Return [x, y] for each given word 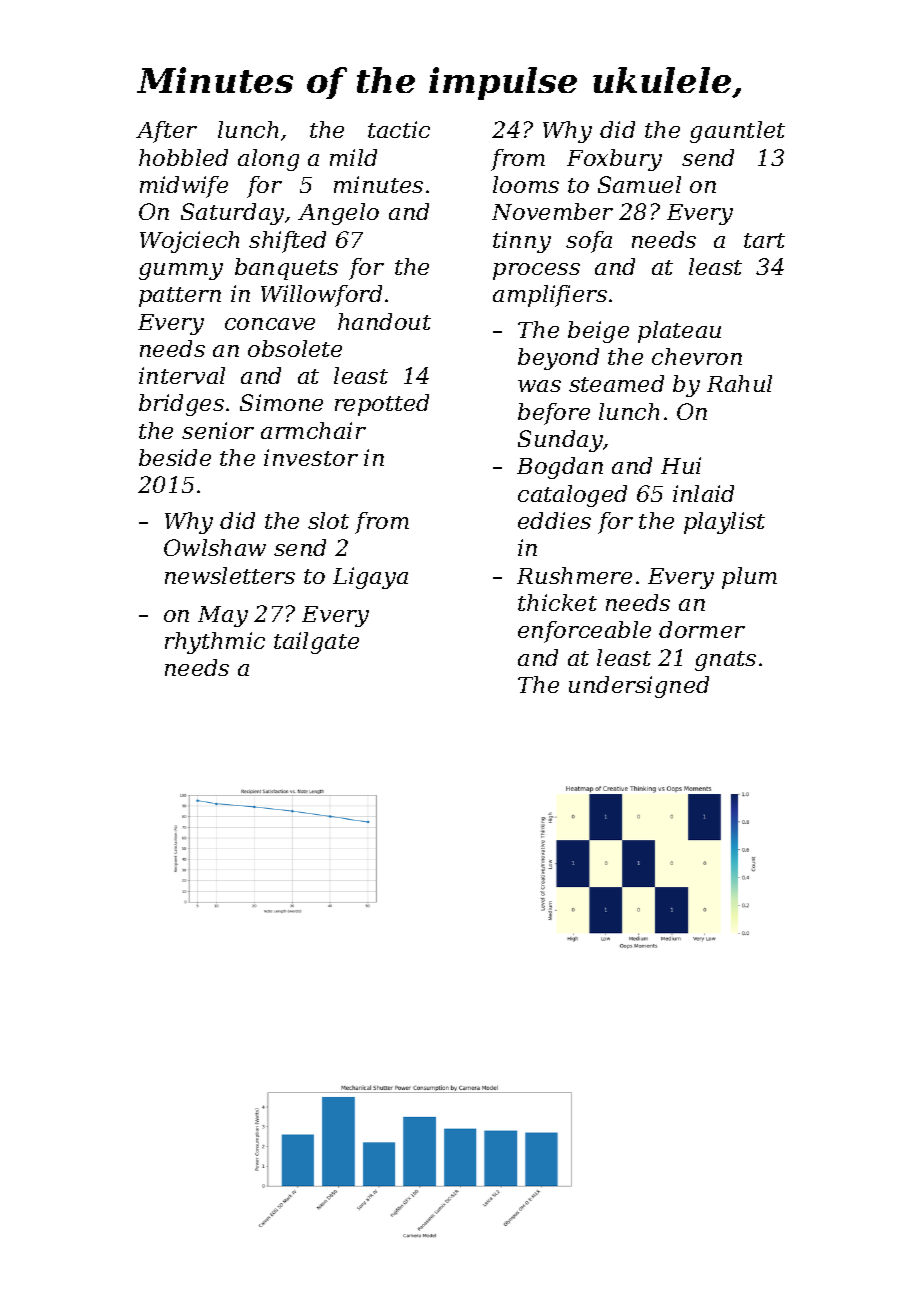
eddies [554, 520]
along [268, 160]
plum [749, 578]
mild [353, 157]
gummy [181, 271]
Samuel [639, 184]
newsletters [230, 575]
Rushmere [574, 575]
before [554, 414]
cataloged [572, 496]
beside [175, 457]
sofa [589, 242]
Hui [681, 465]
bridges [181, 405]
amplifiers [550, 296]
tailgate [316, 643]
